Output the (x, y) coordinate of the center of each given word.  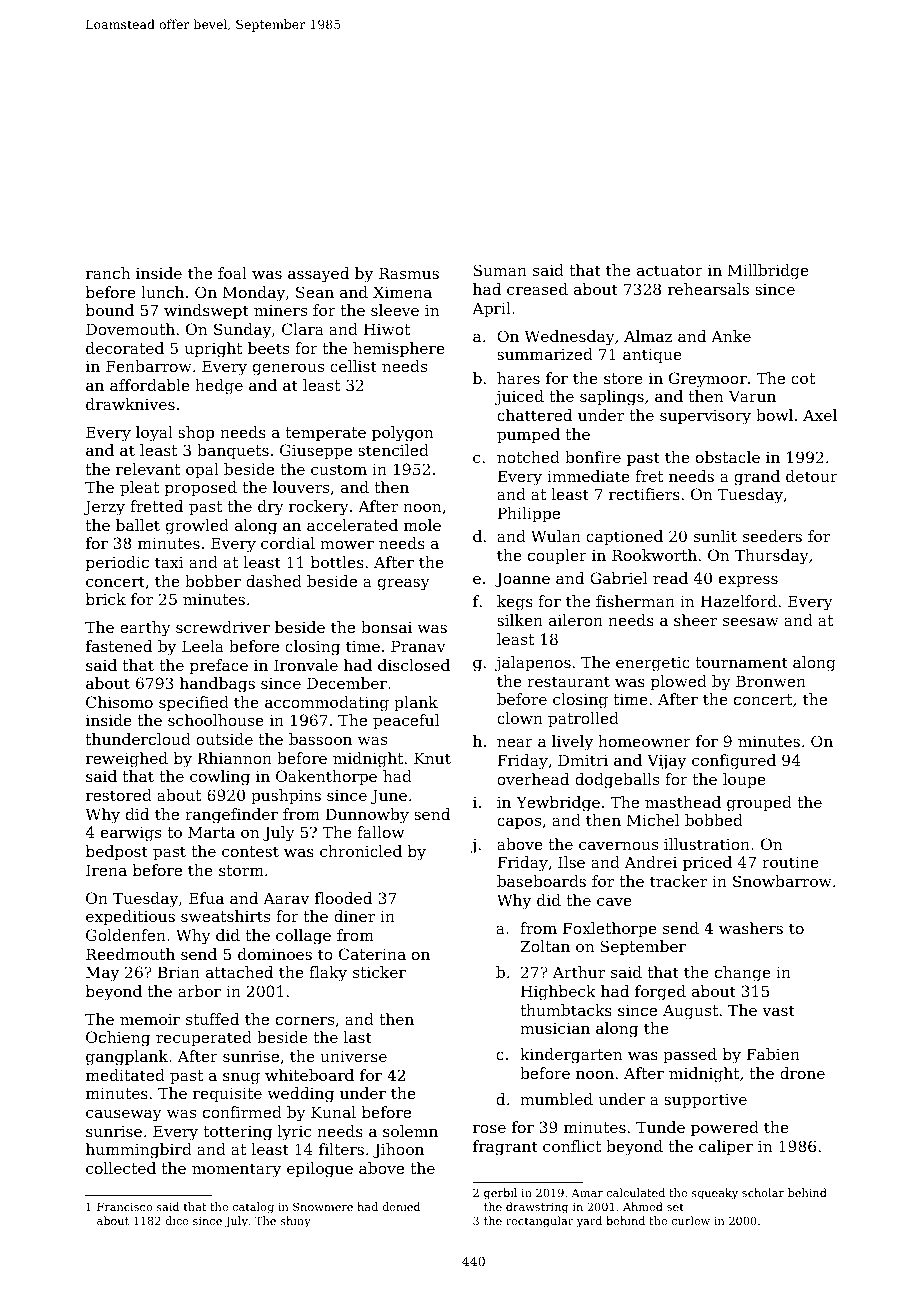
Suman (500, 270)
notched (528, 457)
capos (519, 823)
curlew (691, 1220)
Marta (211, 832)
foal (232, 273)
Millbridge (768, 272)
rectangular (539, 1222)
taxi (169, 562)
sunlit (715, 536)
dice (177, 1220)
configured (734, 762)
